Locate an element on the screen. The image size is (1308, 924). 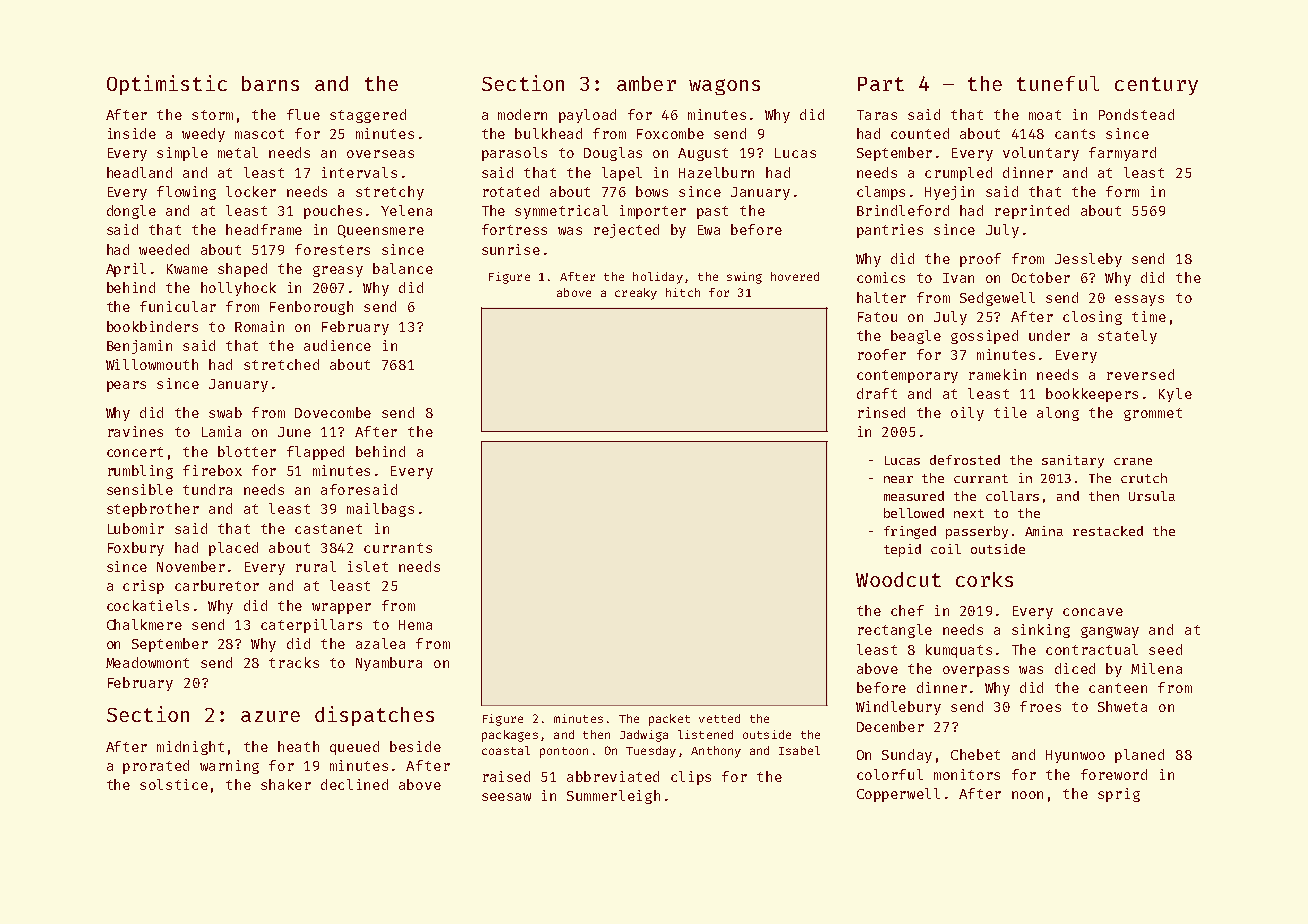
tracks is located at coordinates (294, 662).
